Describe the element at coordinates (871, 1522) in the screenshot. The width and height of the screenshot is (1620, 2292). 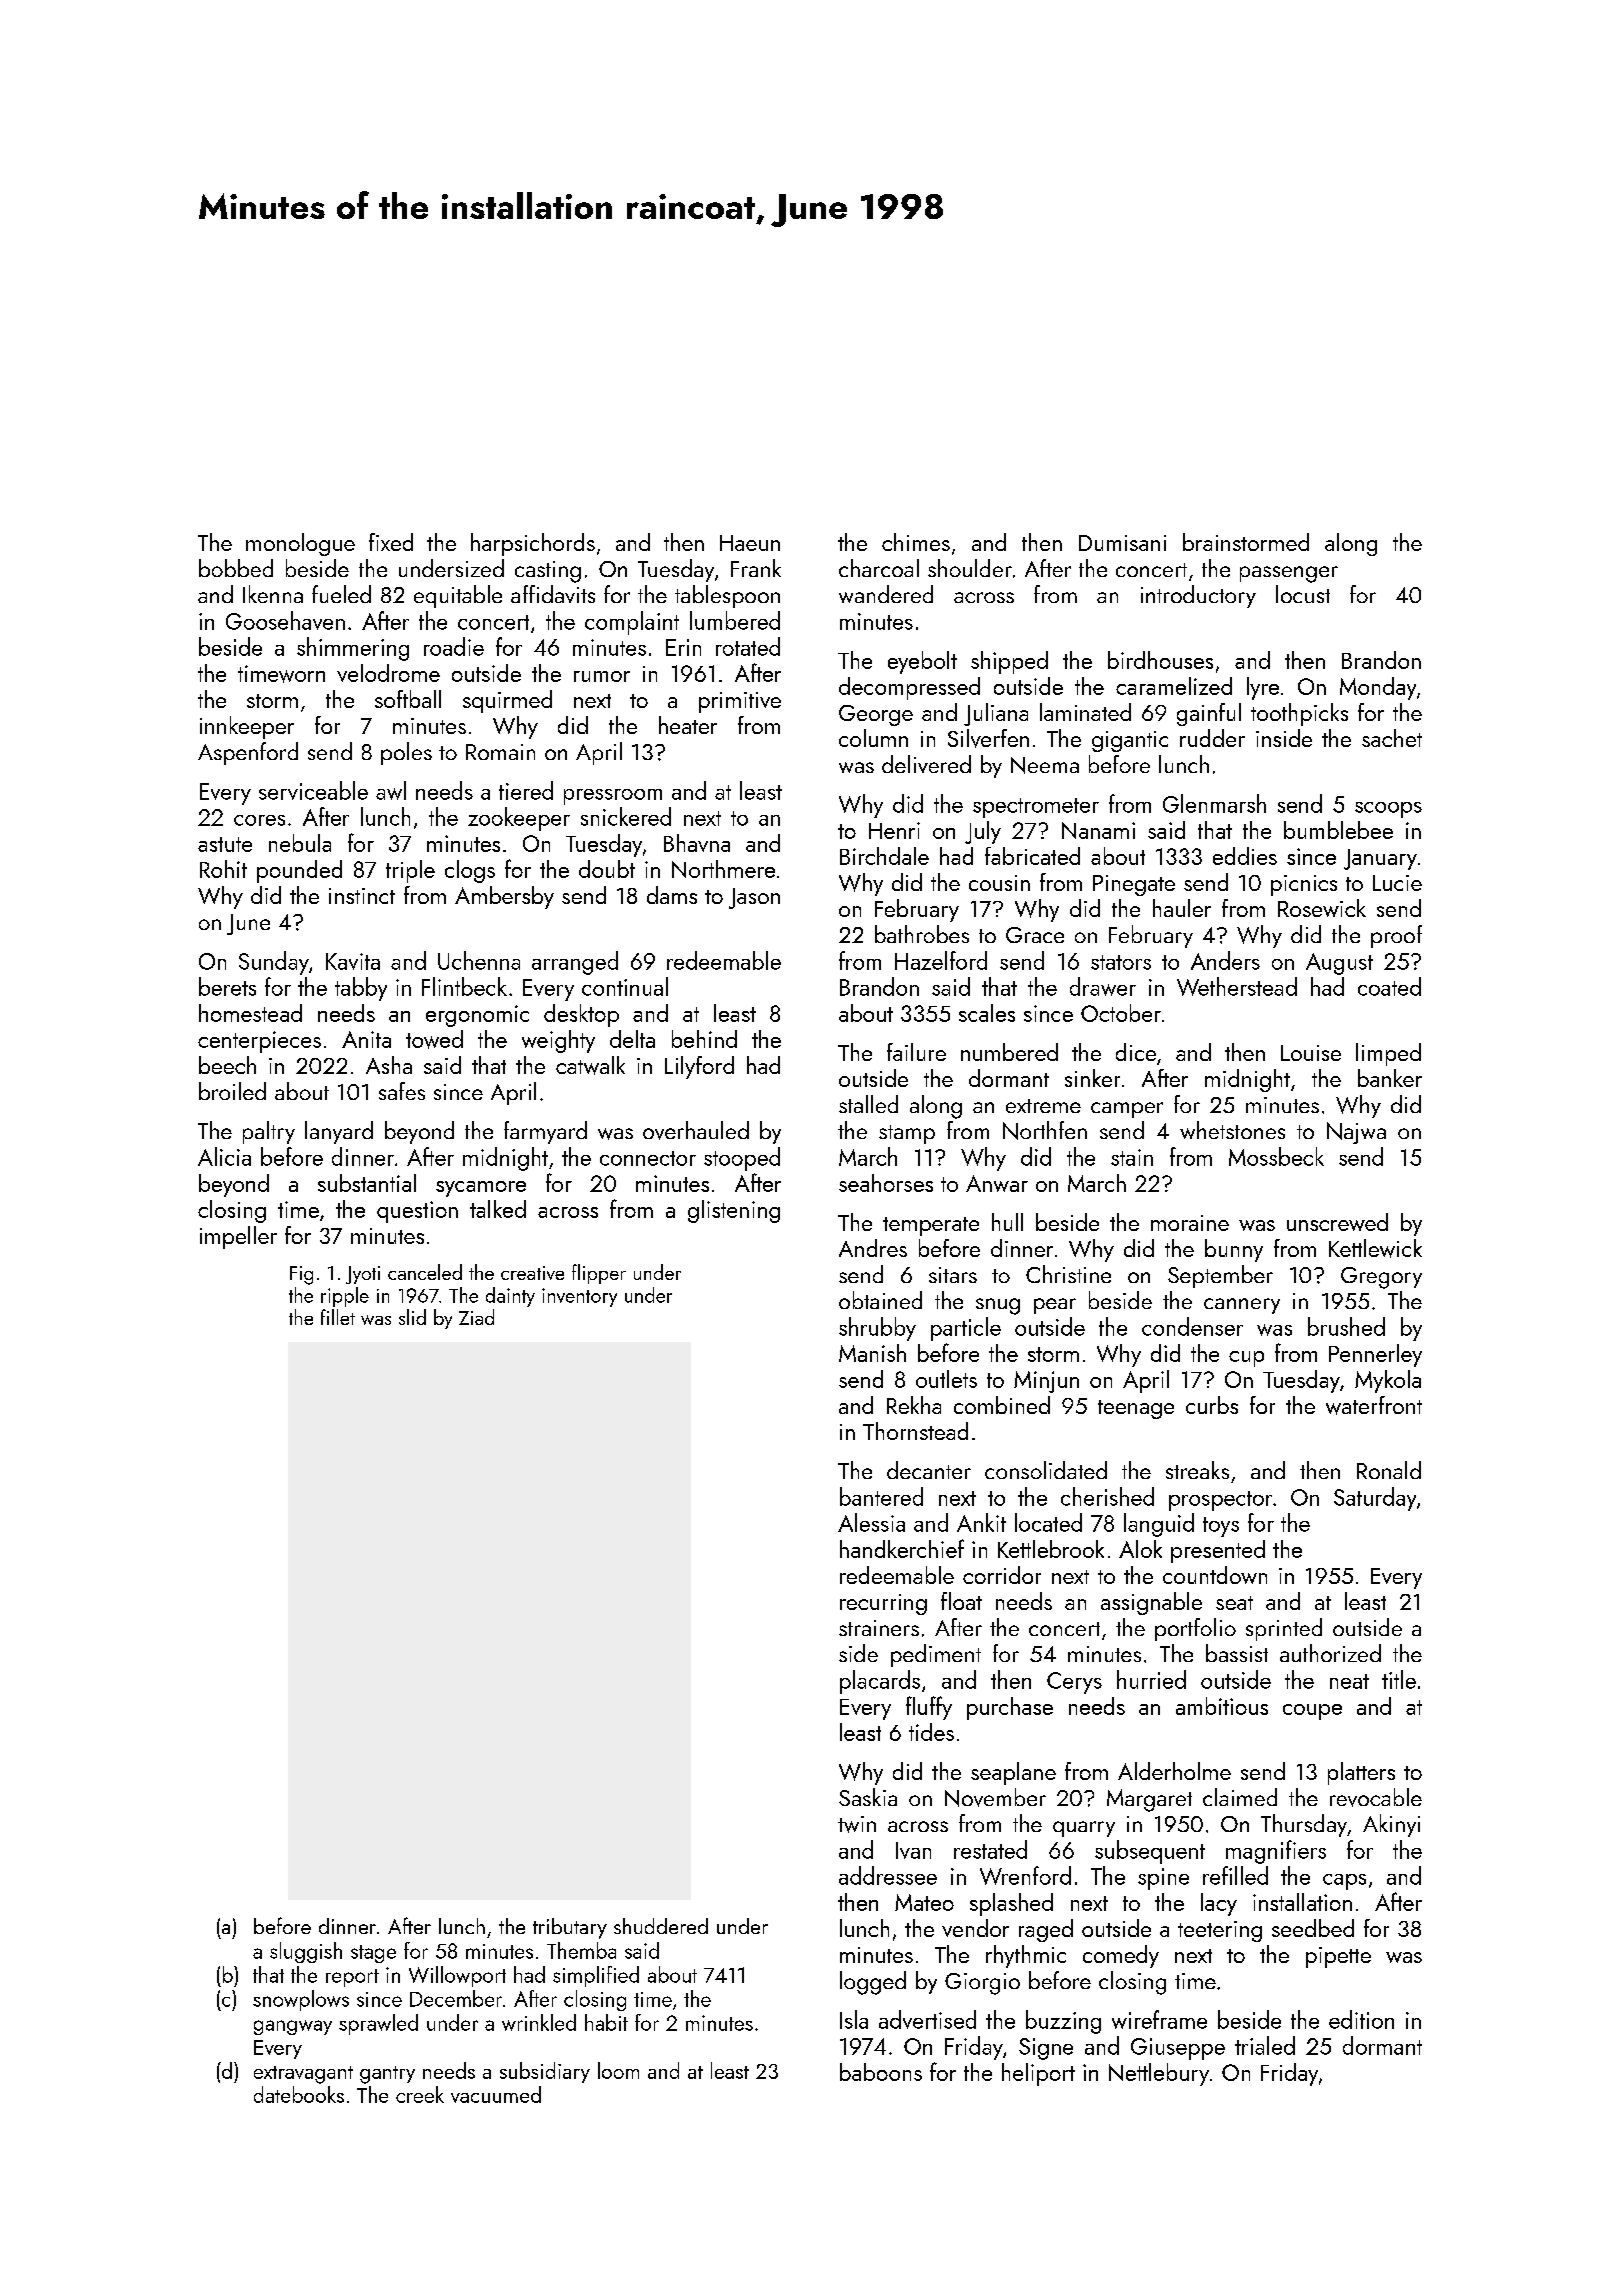
I see `Alessia` at that location.
